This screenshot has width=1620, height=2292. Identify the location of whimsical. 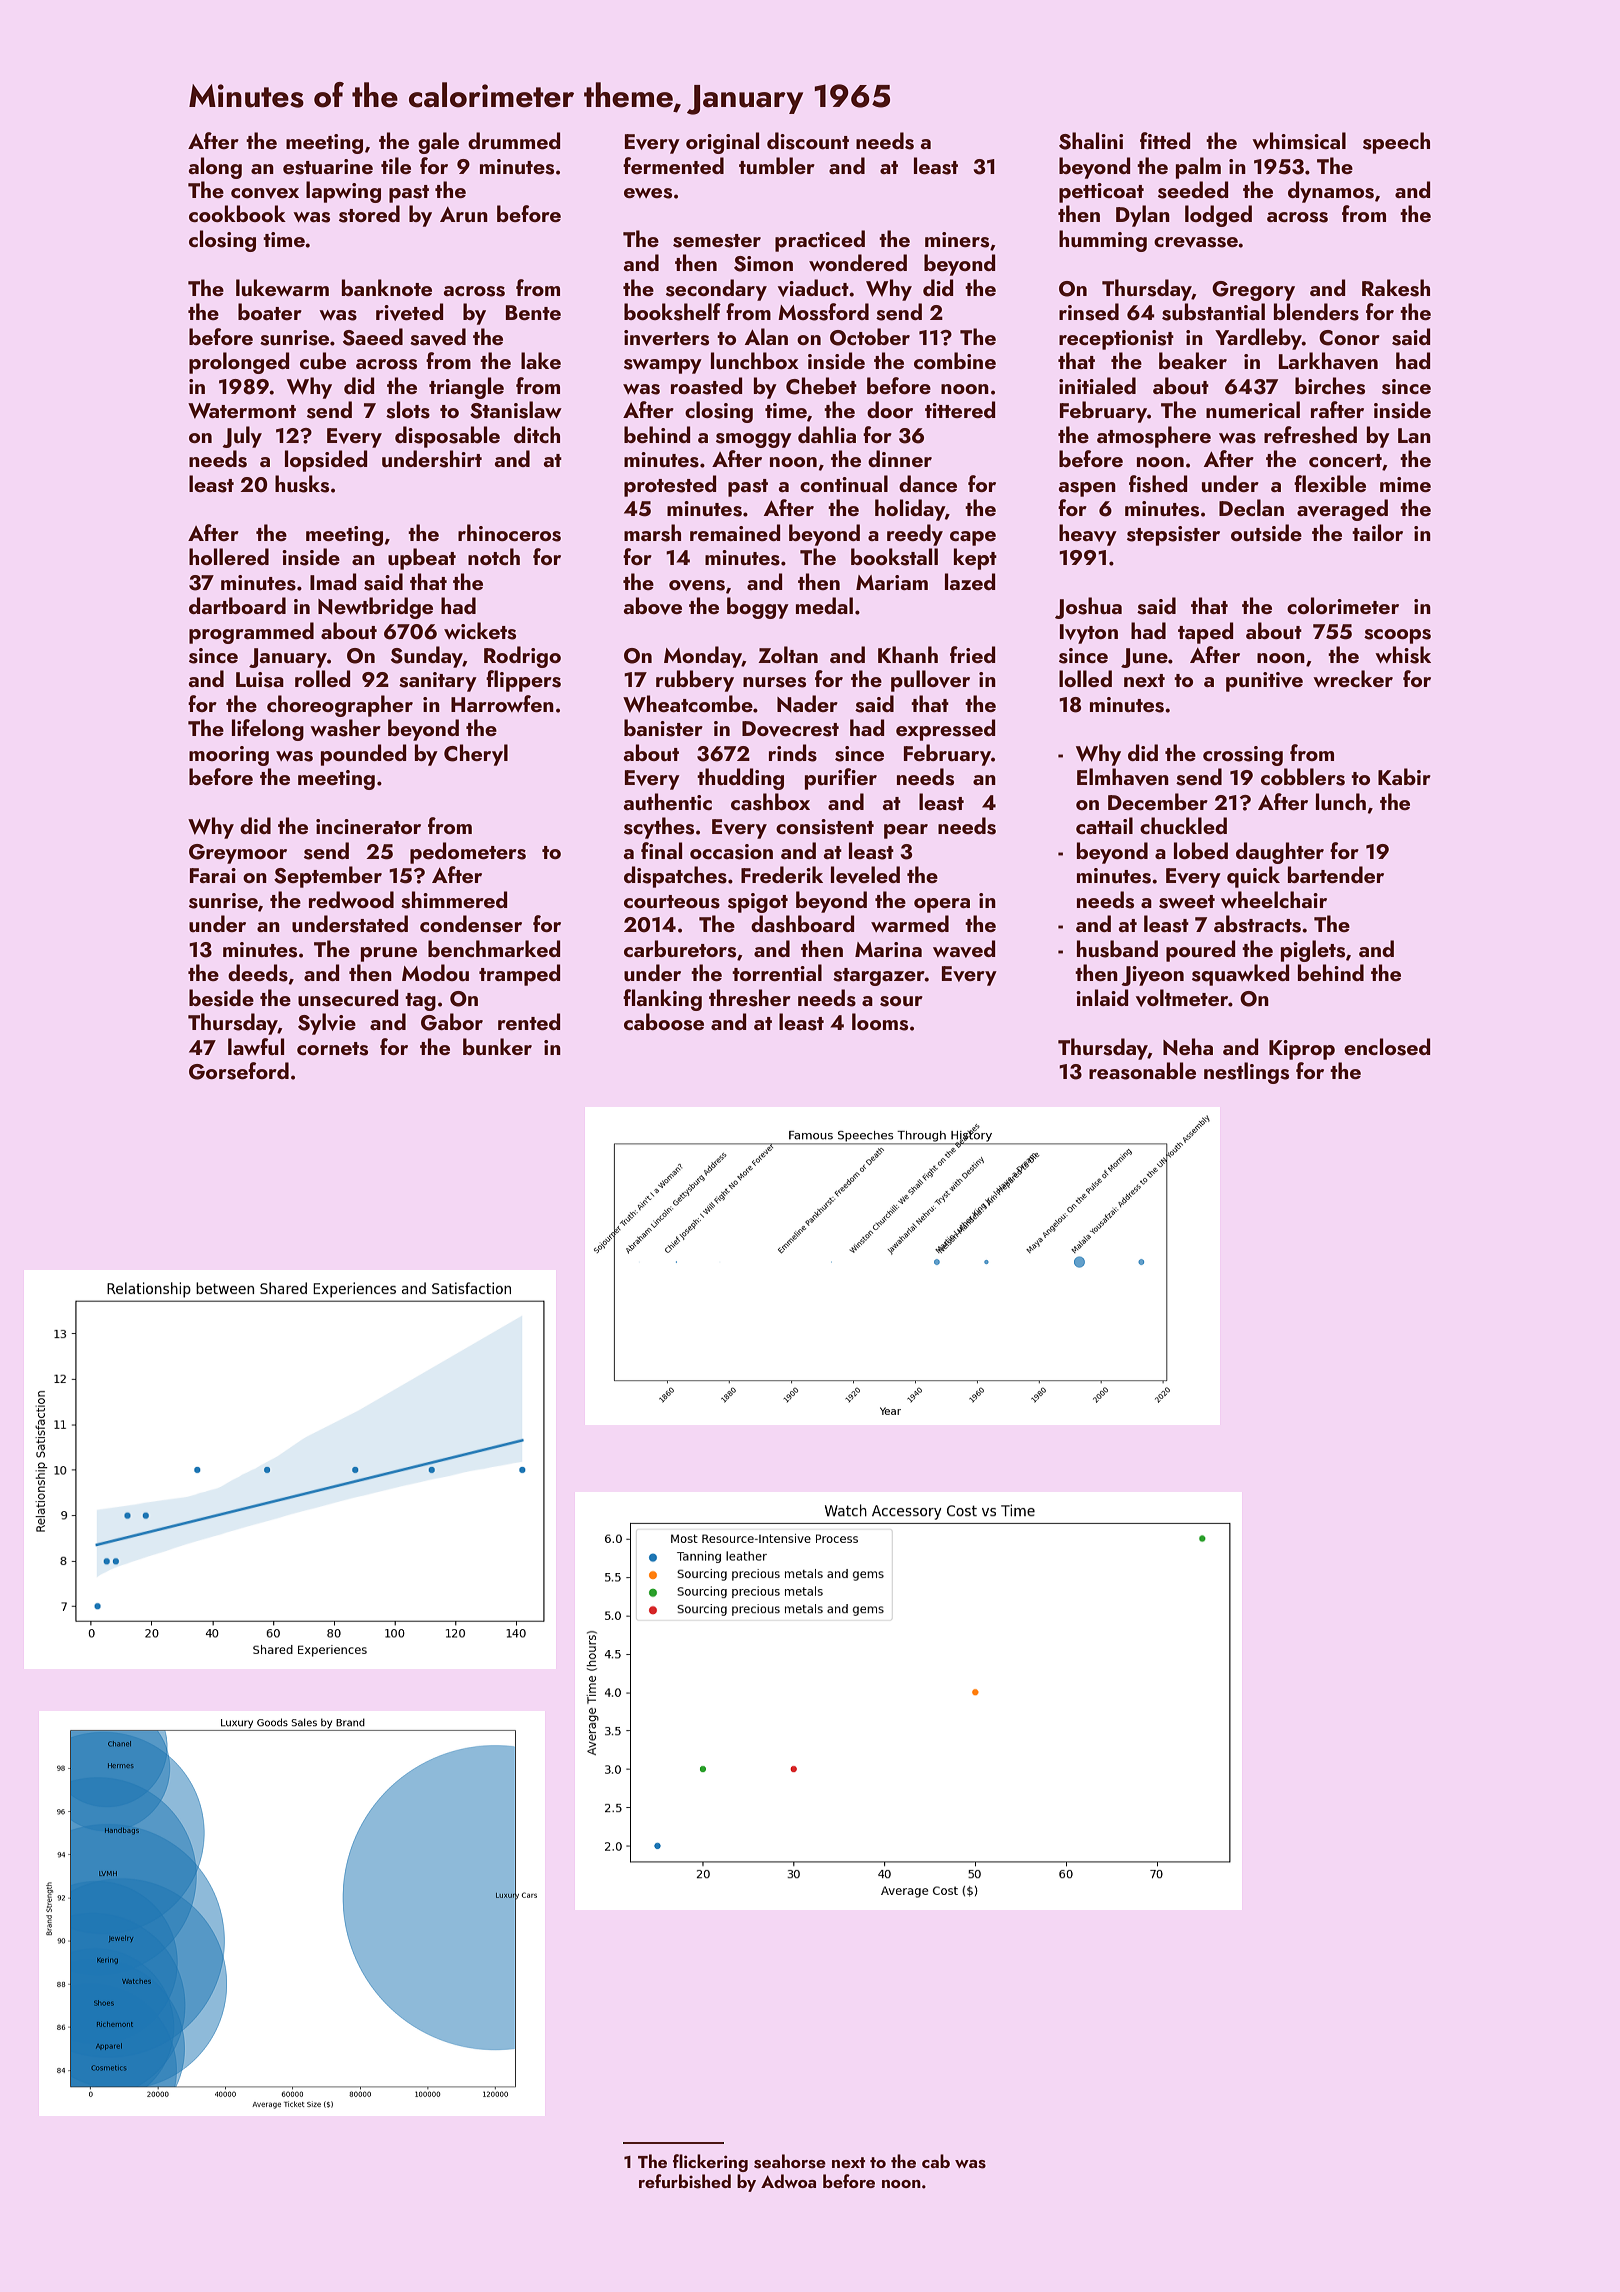
(1299, 141).
